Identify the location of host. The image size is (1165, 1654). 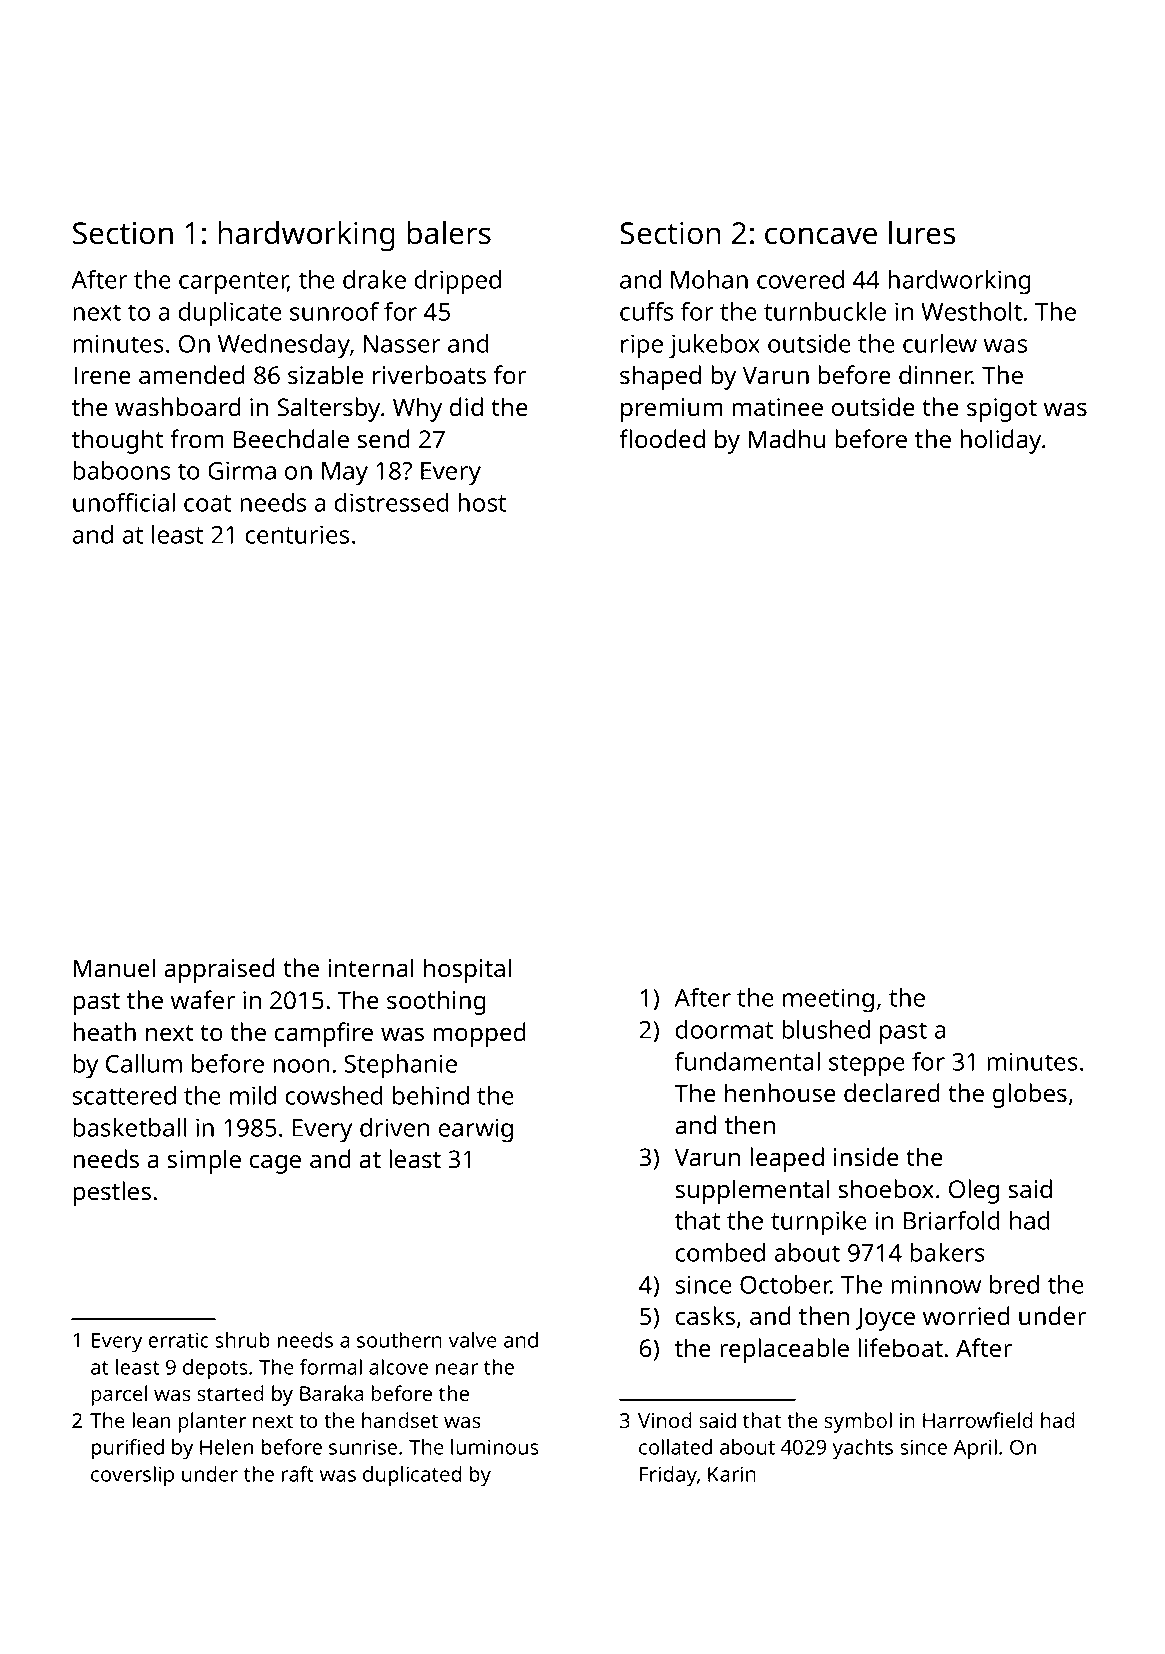
(482, 502).
